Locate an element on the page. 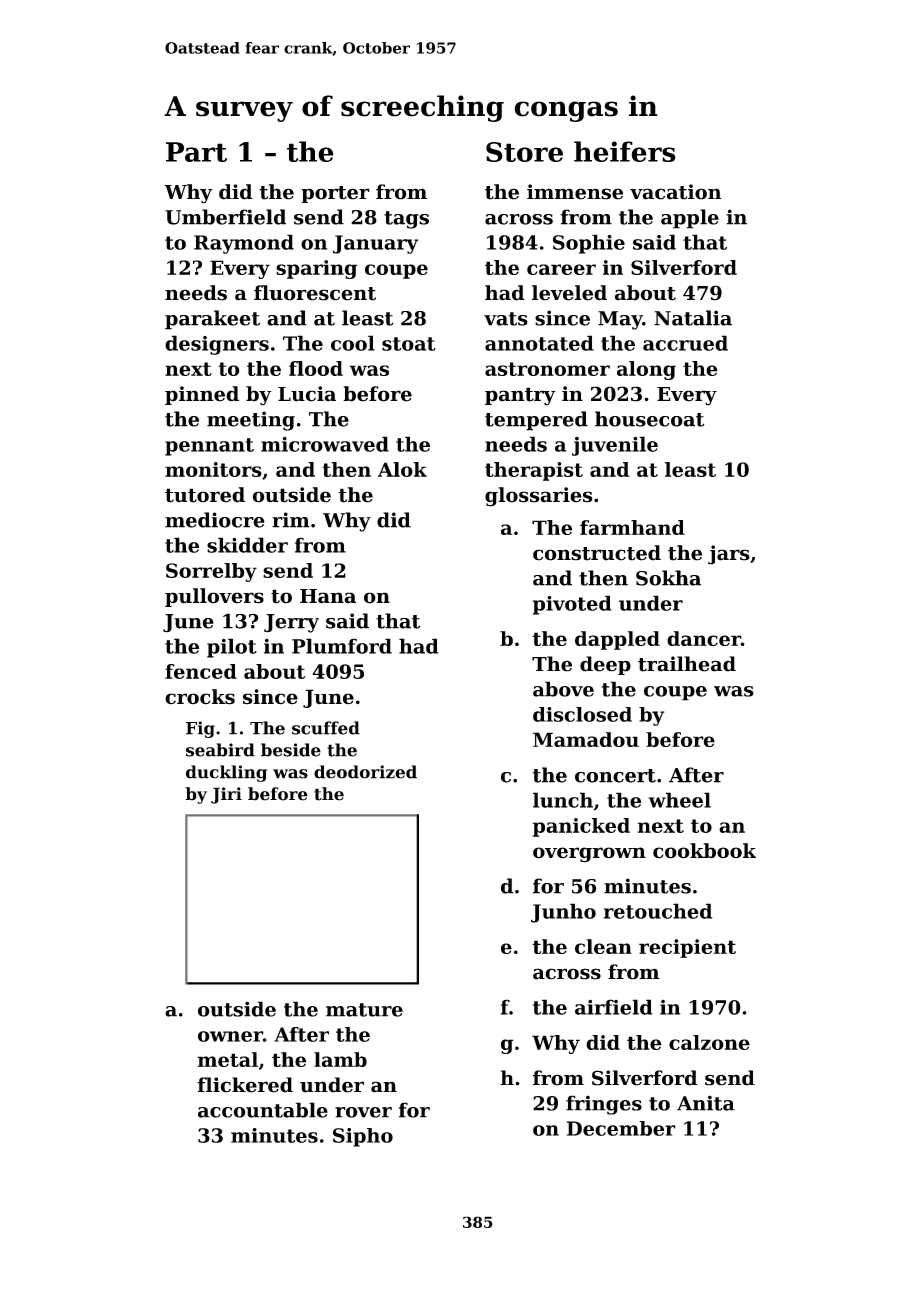  Sipho is located at coordinates (363, 1137).
